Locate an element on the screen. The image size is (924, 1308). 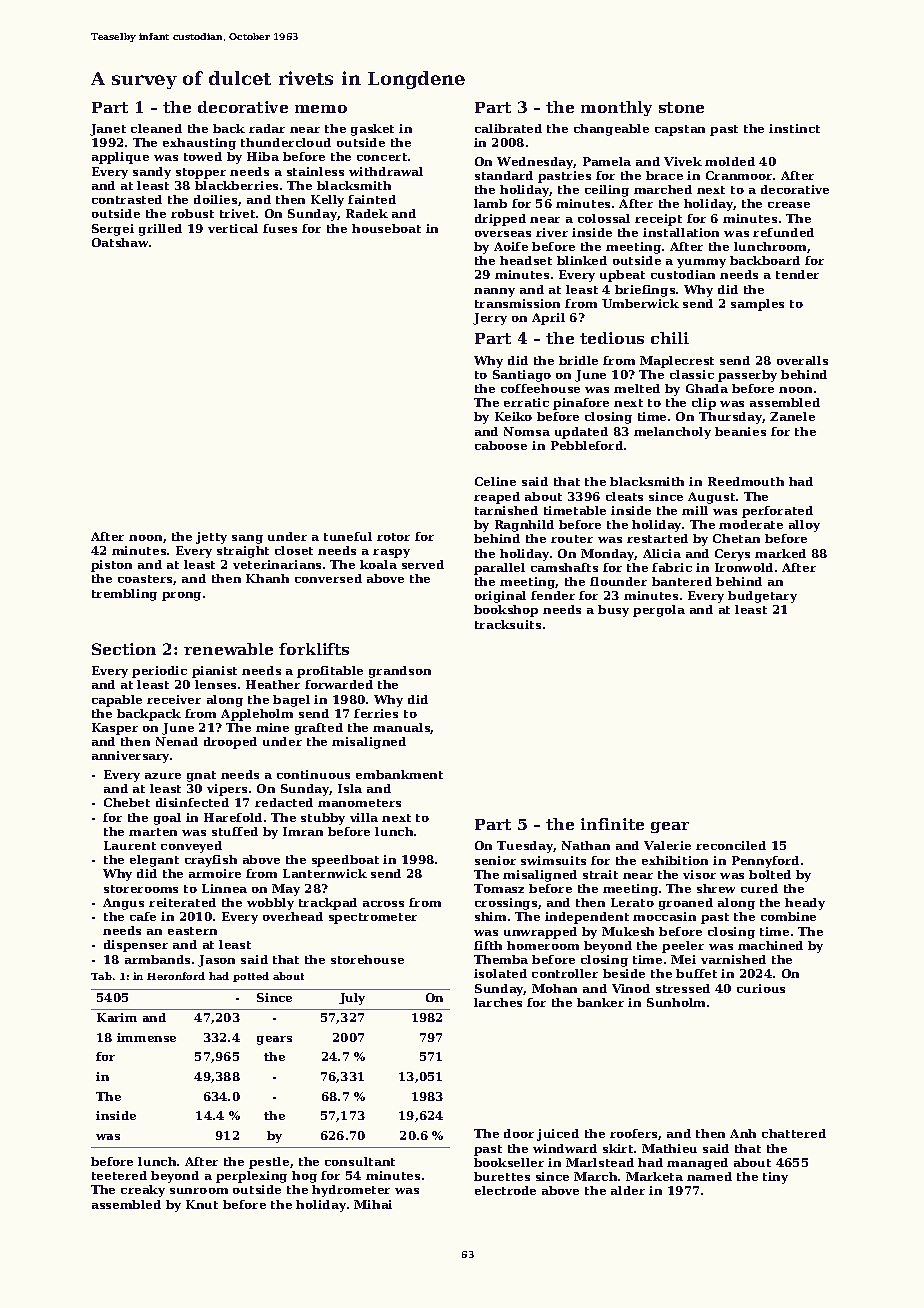
tiny is located at coordinates (775, 1178).
